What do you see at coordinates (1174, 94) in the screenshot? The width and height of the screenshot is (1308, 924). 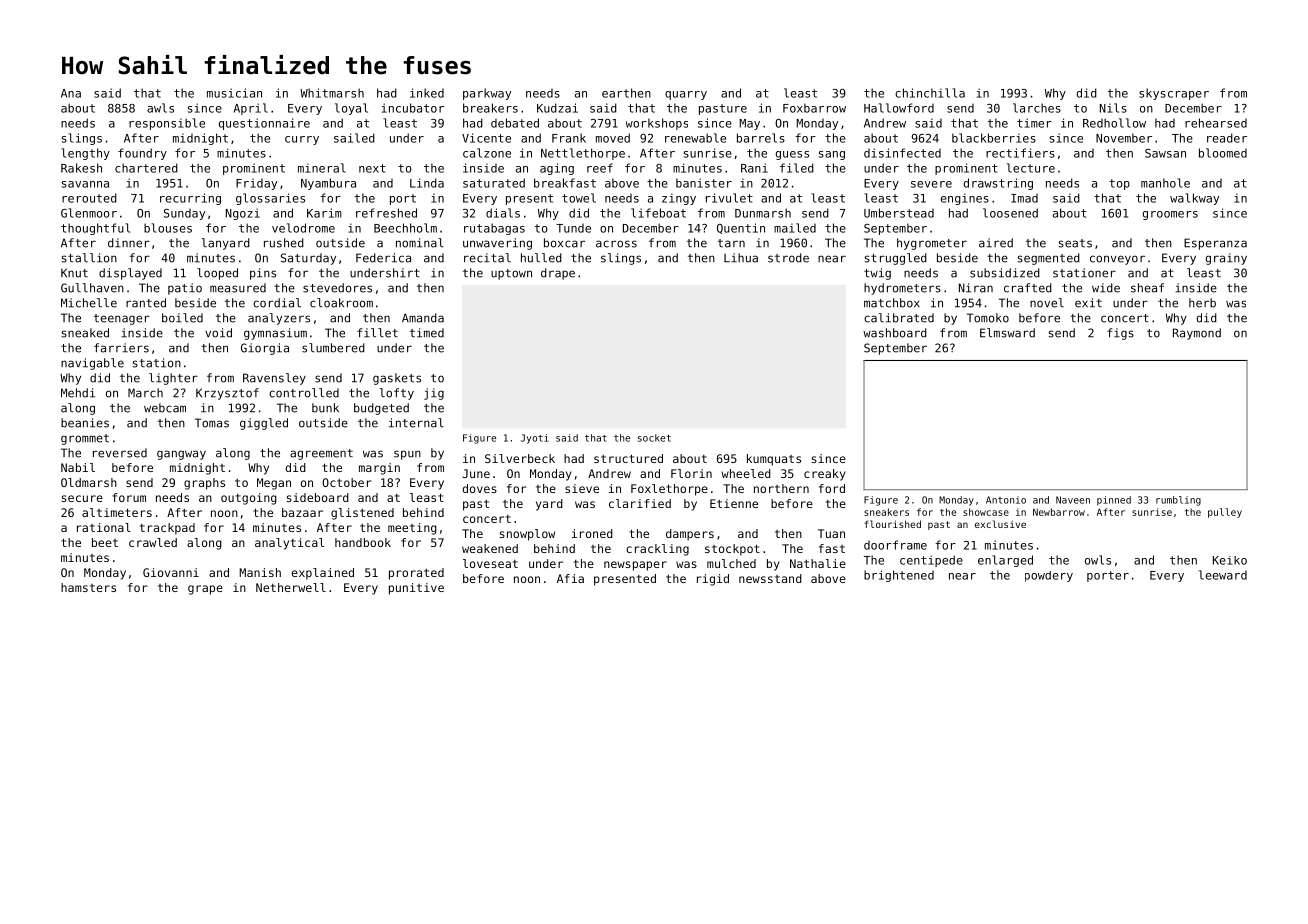 I see `skyscraper` at bounding box center [1174, 94].
